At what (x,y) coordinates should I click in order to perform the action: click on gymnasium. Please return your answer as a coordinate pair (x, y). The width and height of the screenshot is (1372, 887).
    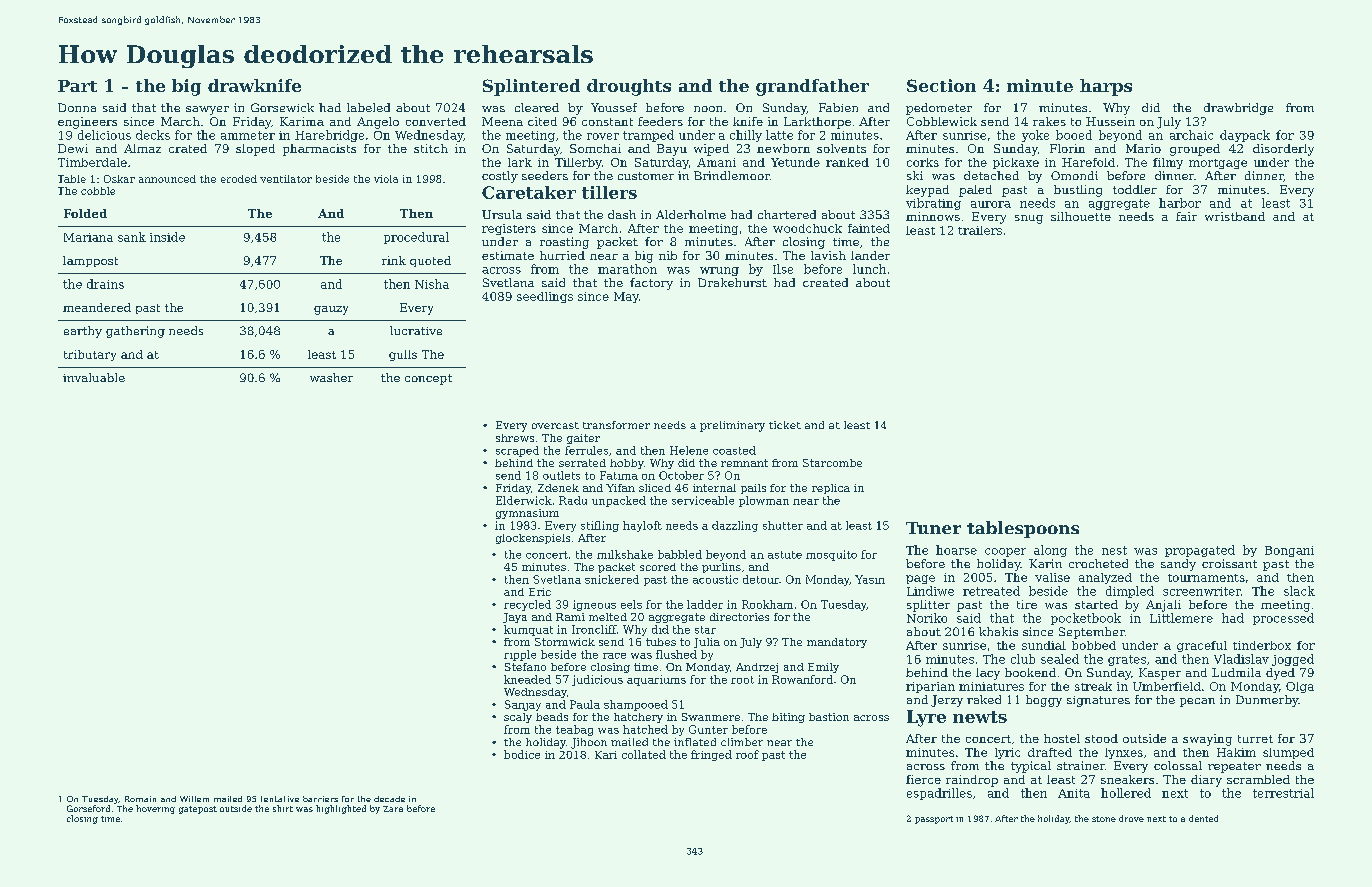
    Looking at the image, I should click on (527, 514).
